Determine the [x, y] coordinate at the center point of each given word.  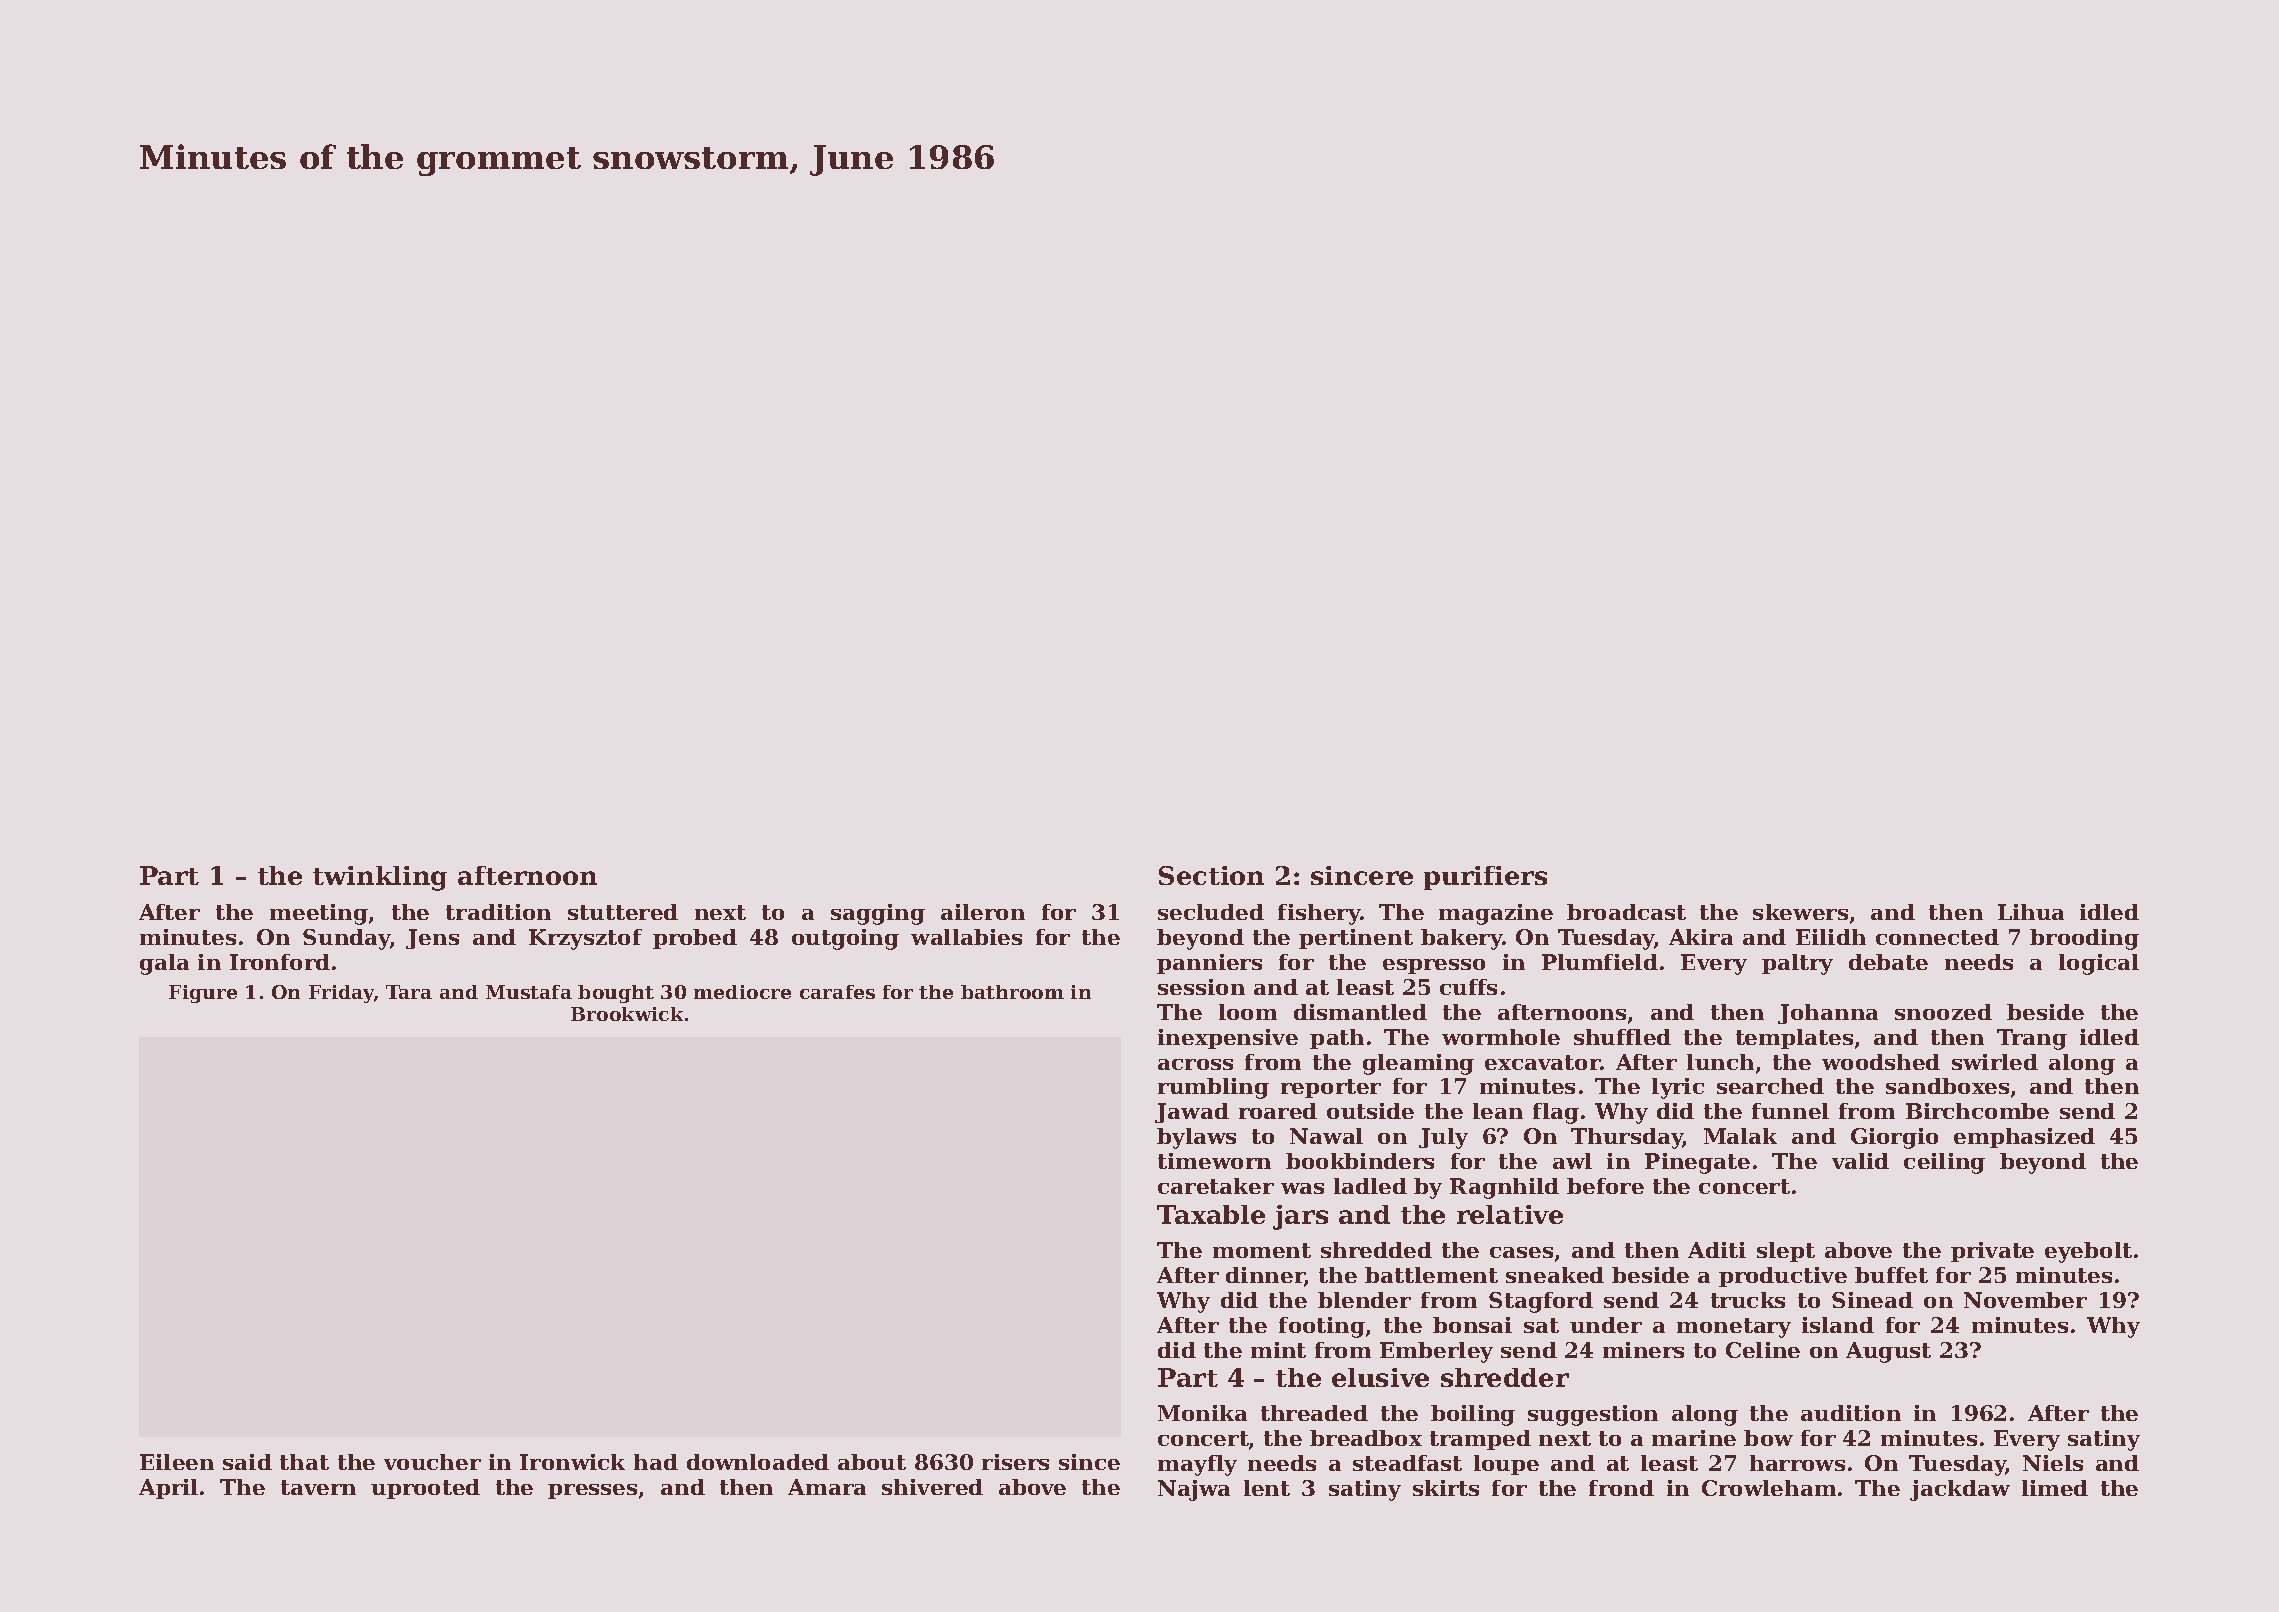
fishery [1319, 914]
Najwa [1194, 1490]
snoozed [1943, 1012]
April [168, 1489]
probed [695, 939]
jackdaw [1960, 1490]
